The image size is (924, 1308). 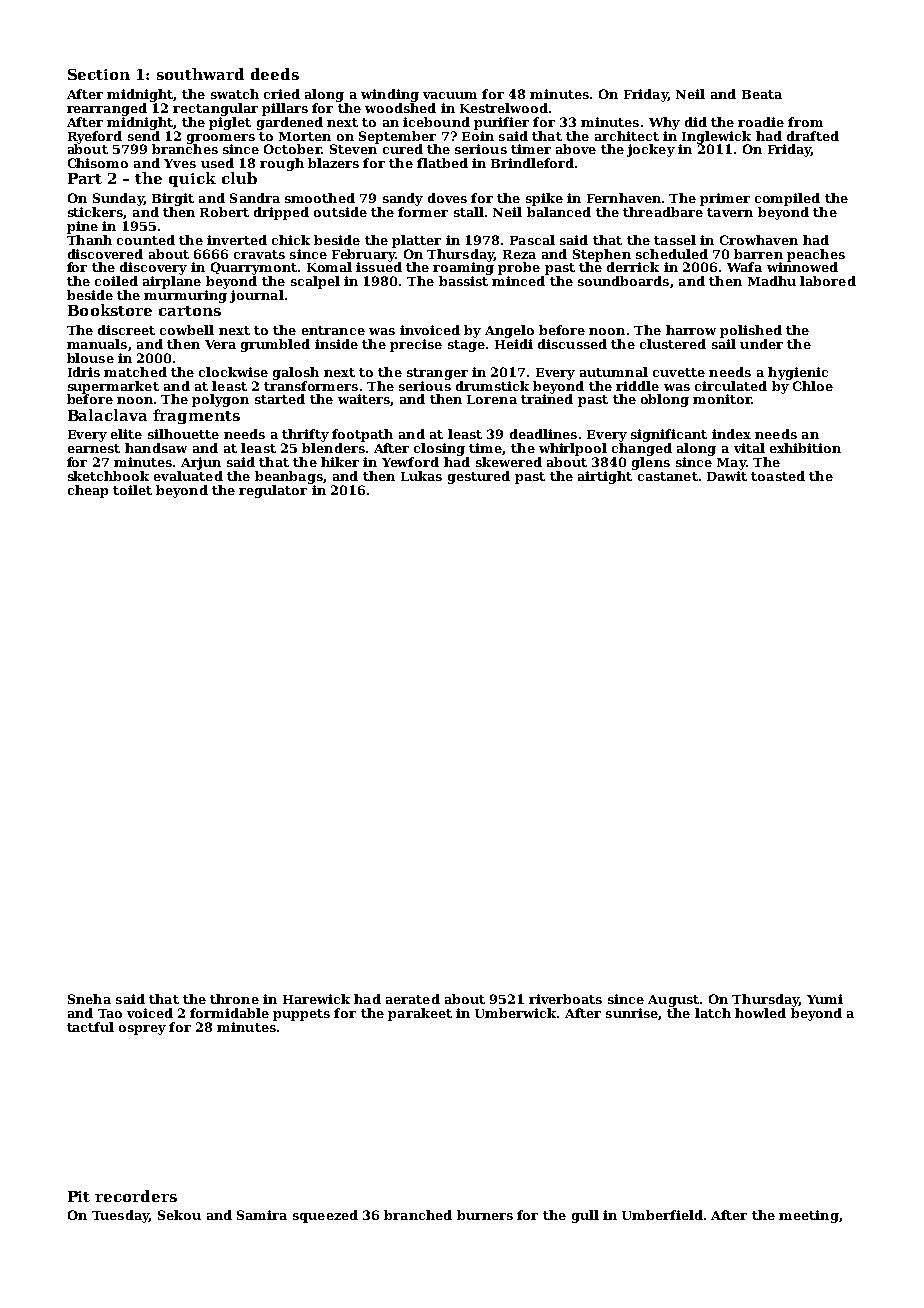 I want to click on meeting, so click(x=808, y=1216).
